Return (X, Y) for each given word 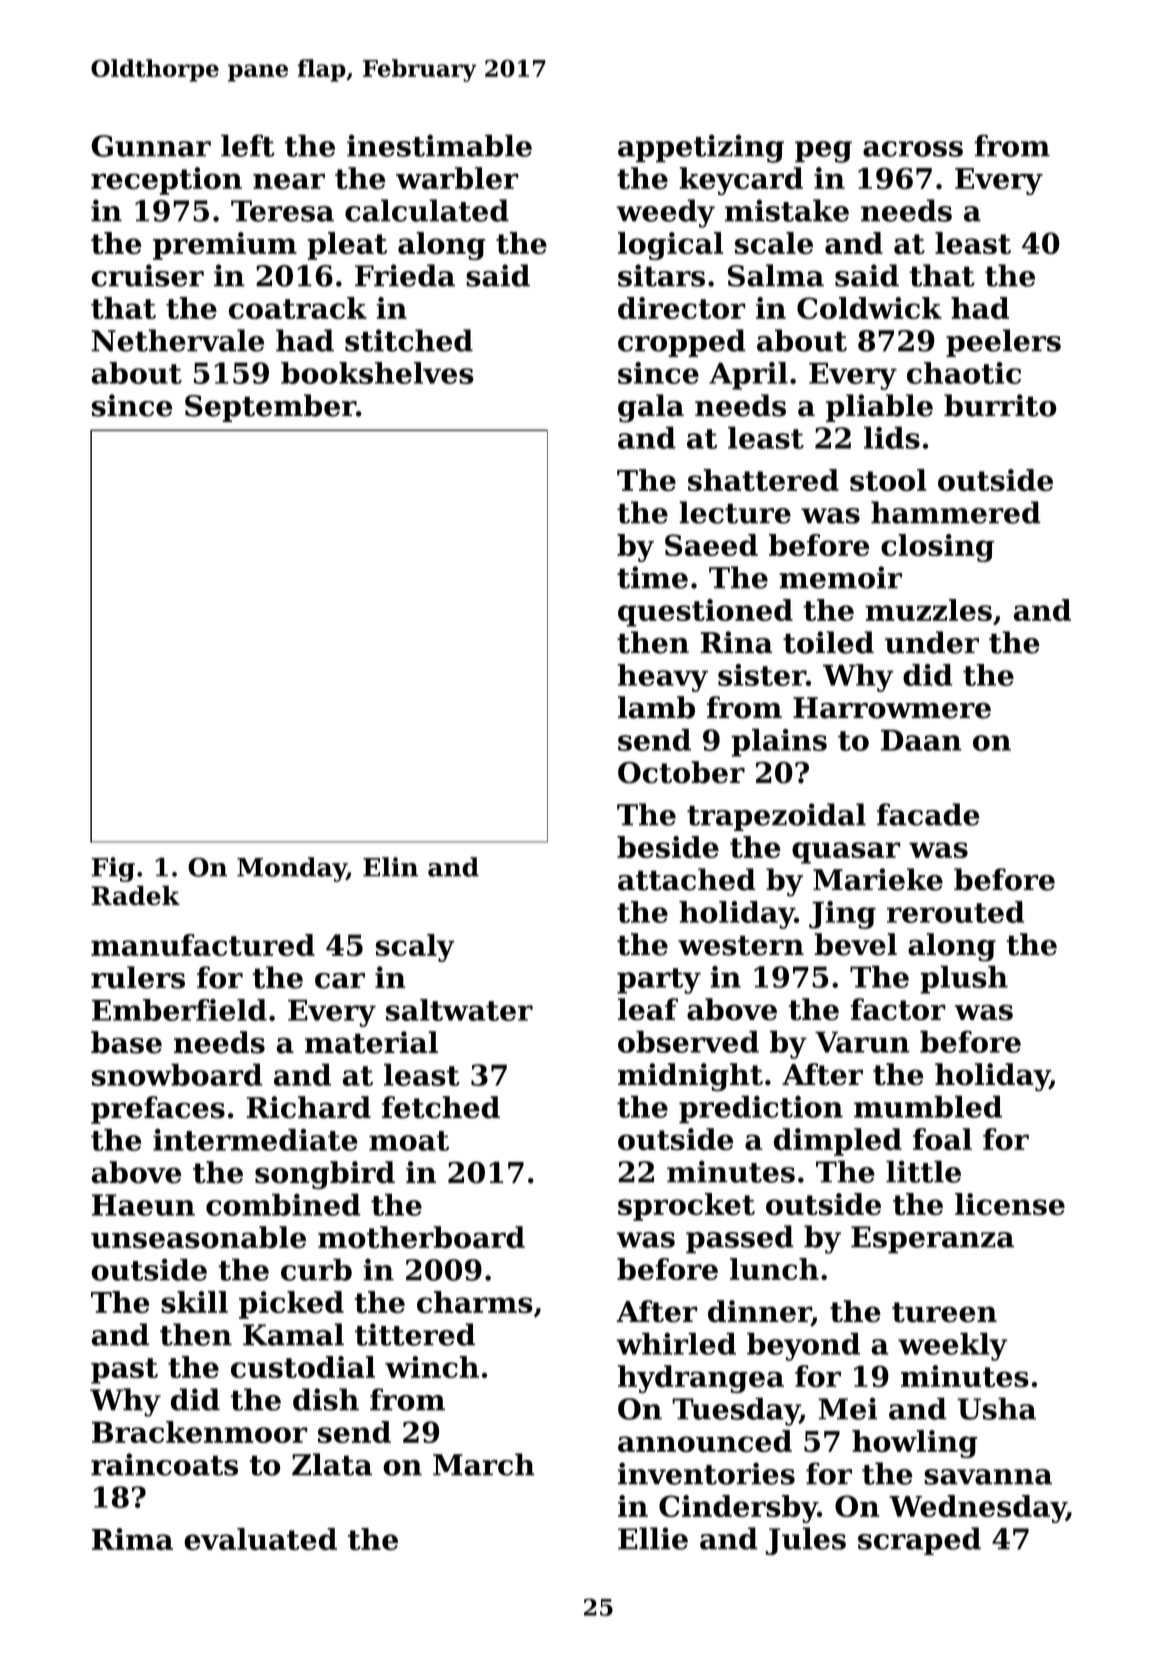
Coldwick (869, 308)
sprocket (686, 1207)
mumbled (928, 1106)
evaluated (260, 1539)
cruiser (147, 275)
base (126, 1042)
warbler (457, 178)
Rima (132, 1539)
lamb (656, 707)
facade (928, 814)
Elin (390, 867)
